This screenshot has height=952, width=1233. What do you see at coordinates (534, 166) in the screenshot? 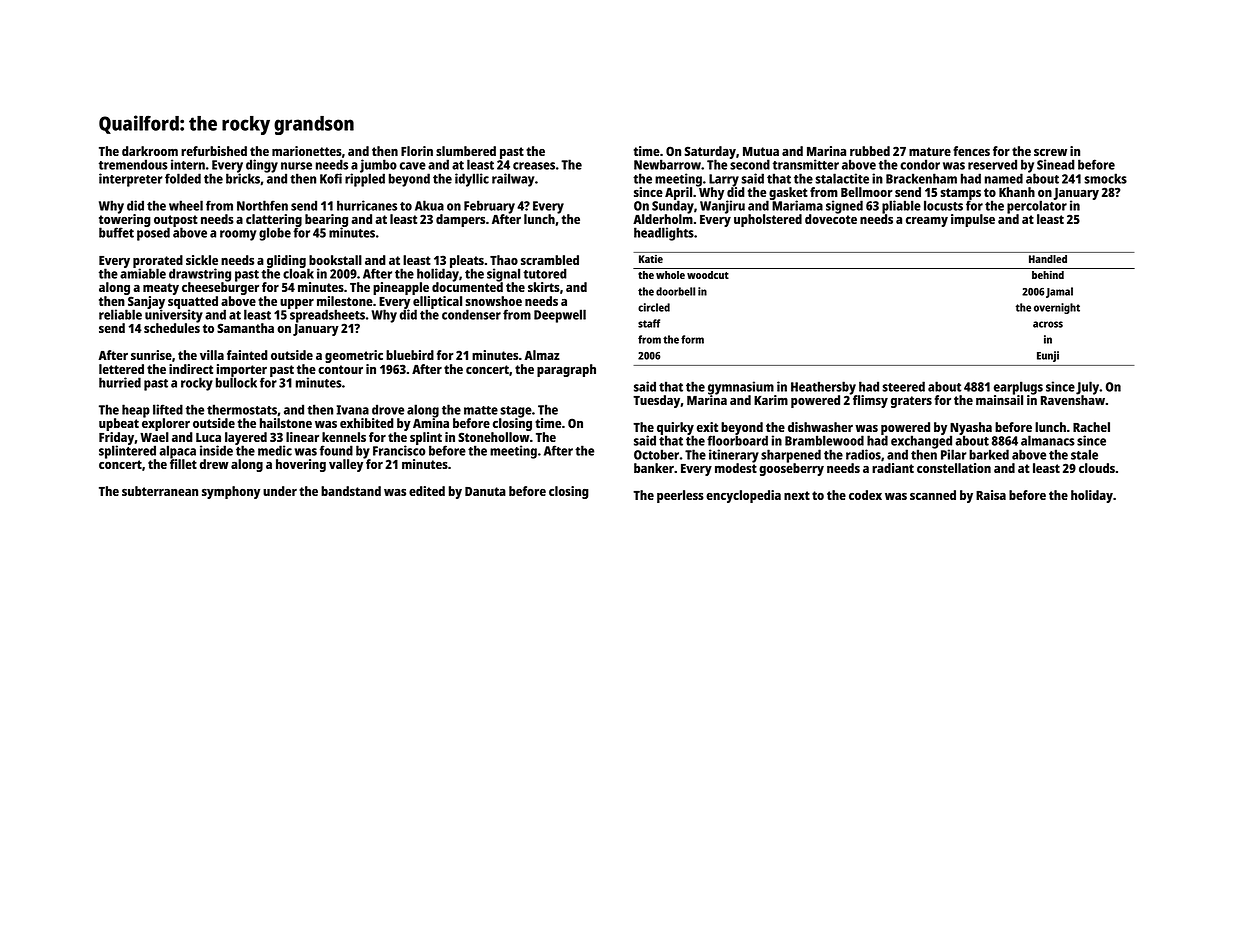
I see `creases` at bounding box center [534, 166].
